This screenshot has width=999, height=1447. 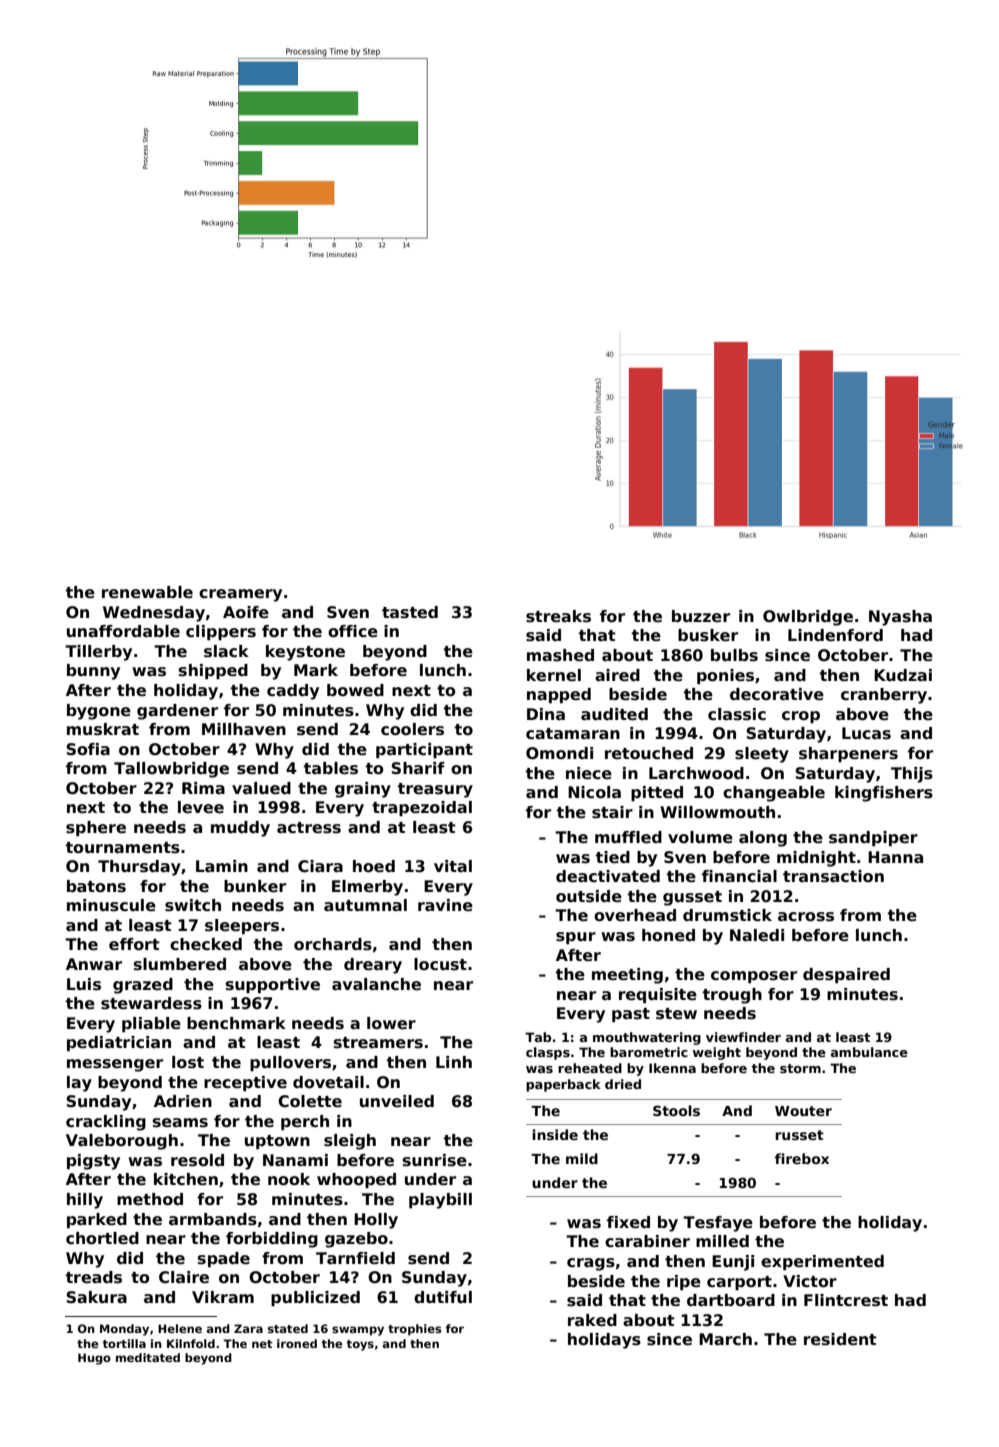 I want to click on sharpeners, so click(x=848, y=754).
